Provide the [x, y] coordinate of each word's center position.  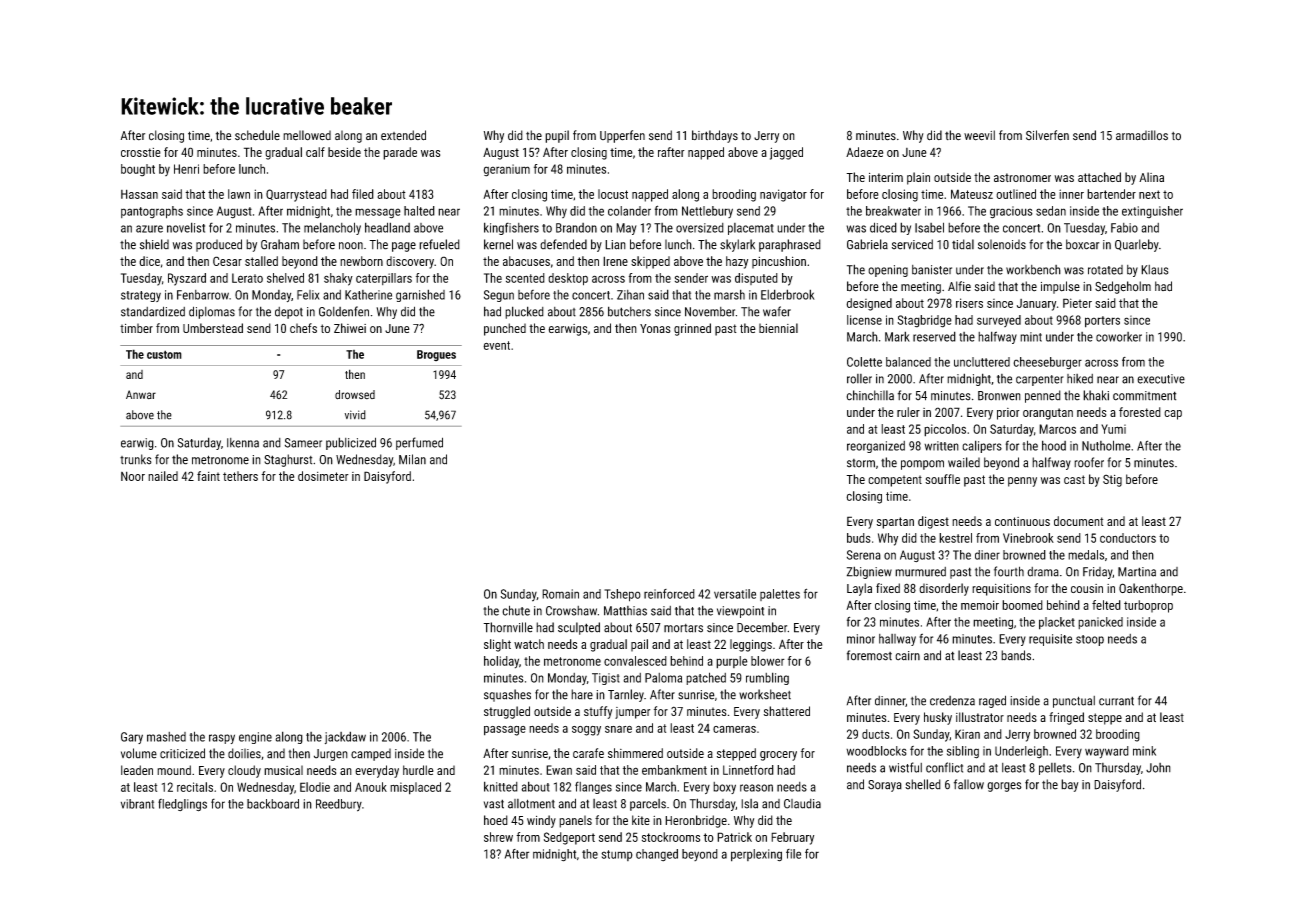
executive [1161, 379]
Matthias [625, 611]
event [496, 345]
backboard [273, 804]
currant [1116, 701]
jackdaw [345, 737]
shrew [498, 837]
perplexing [756, 855]
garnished [420, 295]
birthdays [715, 136]
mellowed [307, 135]
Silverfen [1047, 135]
